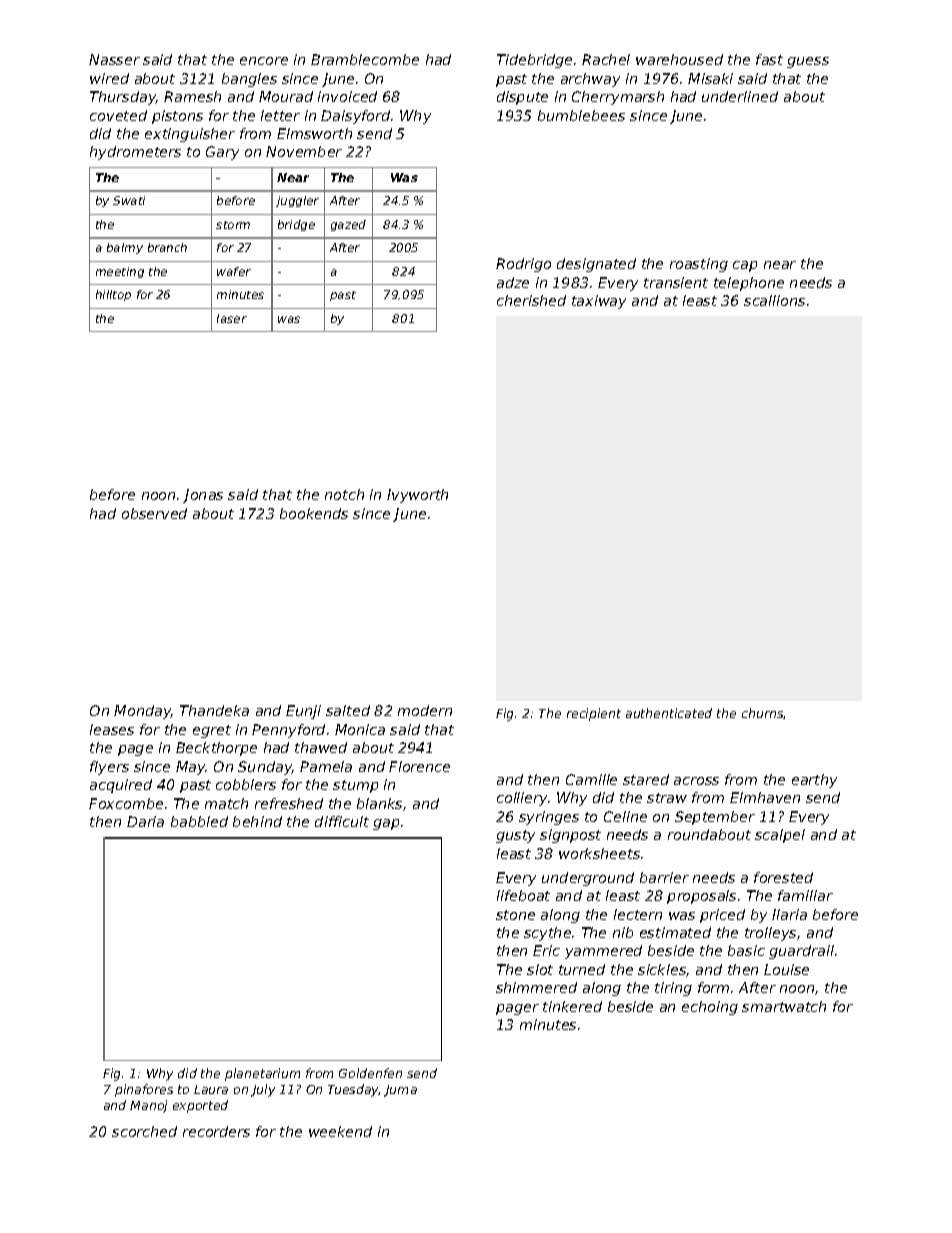 Image resolution: width=952 pixels, height=1233 pixels. What do you see at coordinates (264, 61) in the screenshot?
I see `encore` at bounding box center [264, 61].
